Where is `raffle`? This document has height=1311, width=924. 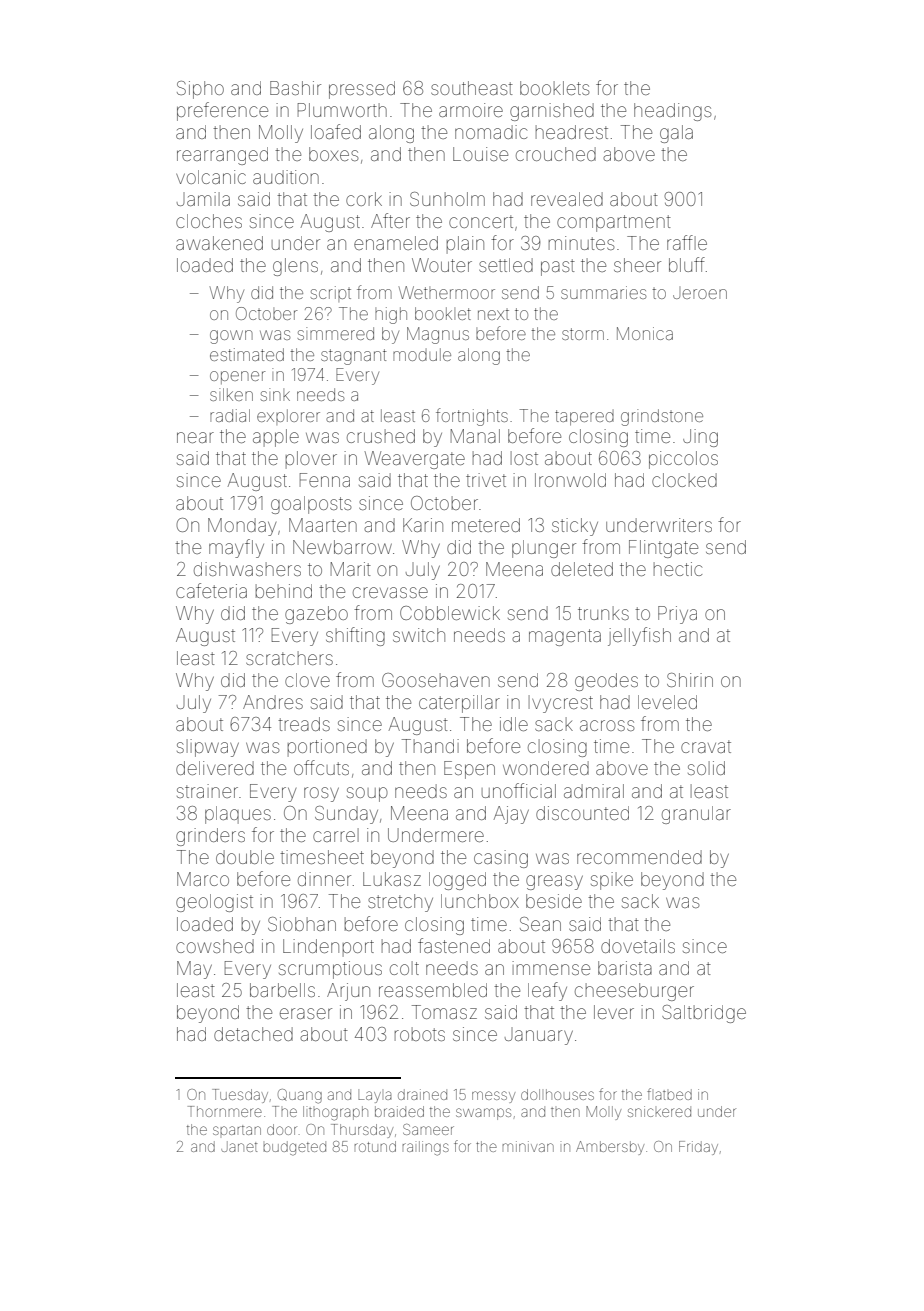 raffle is located at coordinates (687, 242).
